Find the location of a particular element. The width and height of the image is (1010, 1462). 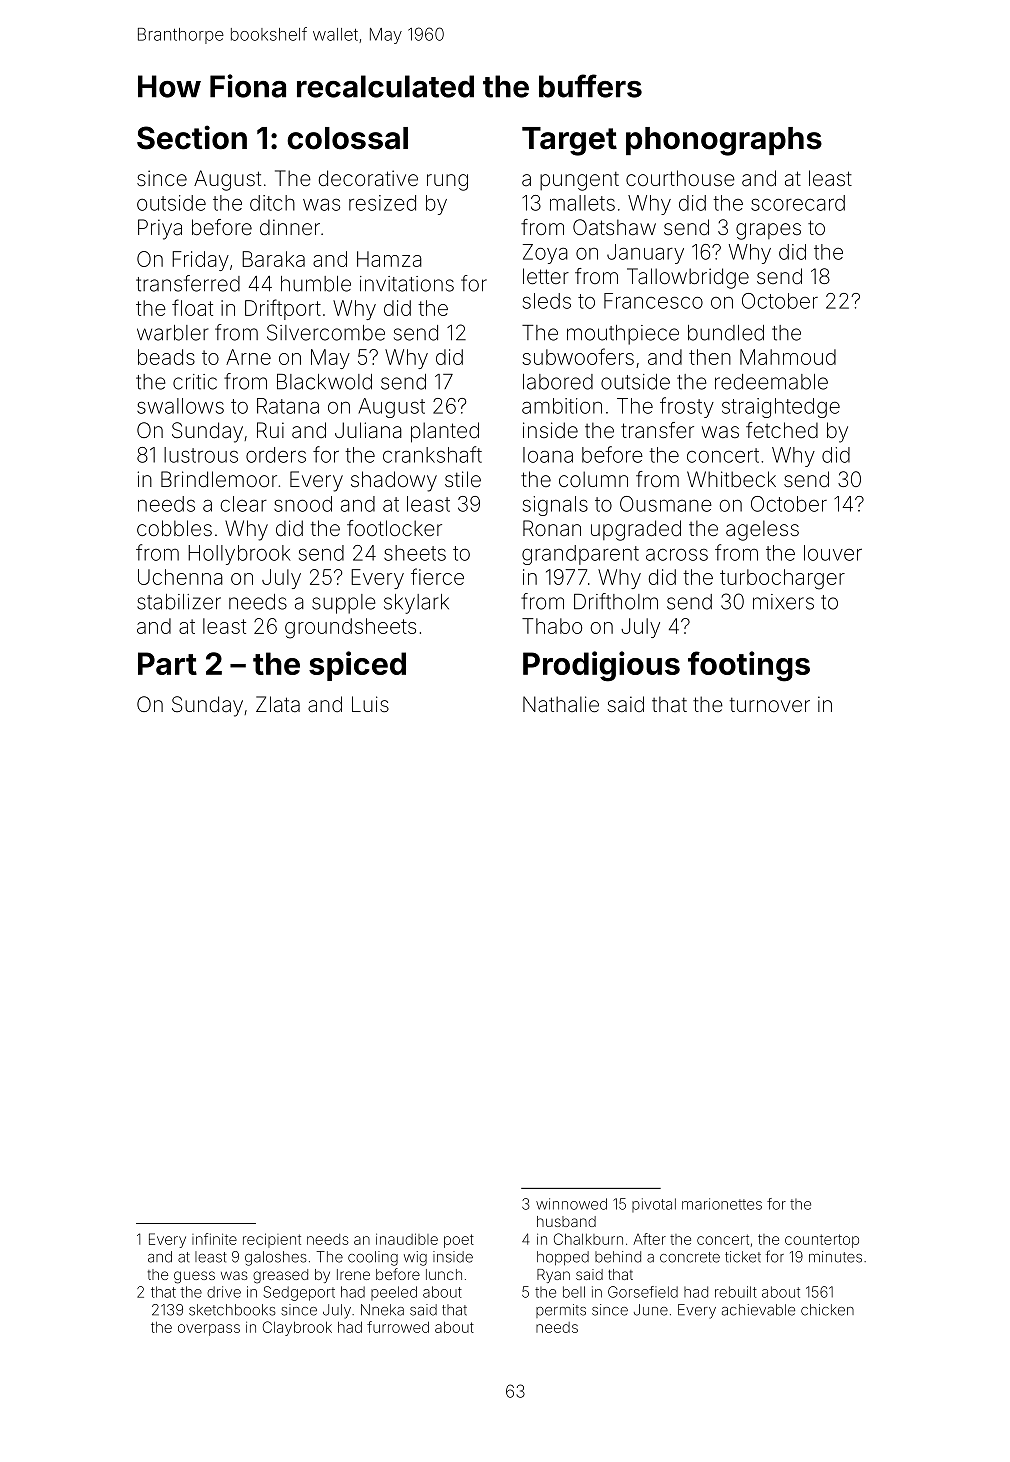

recipient is located at coordinates (272, 1240).
